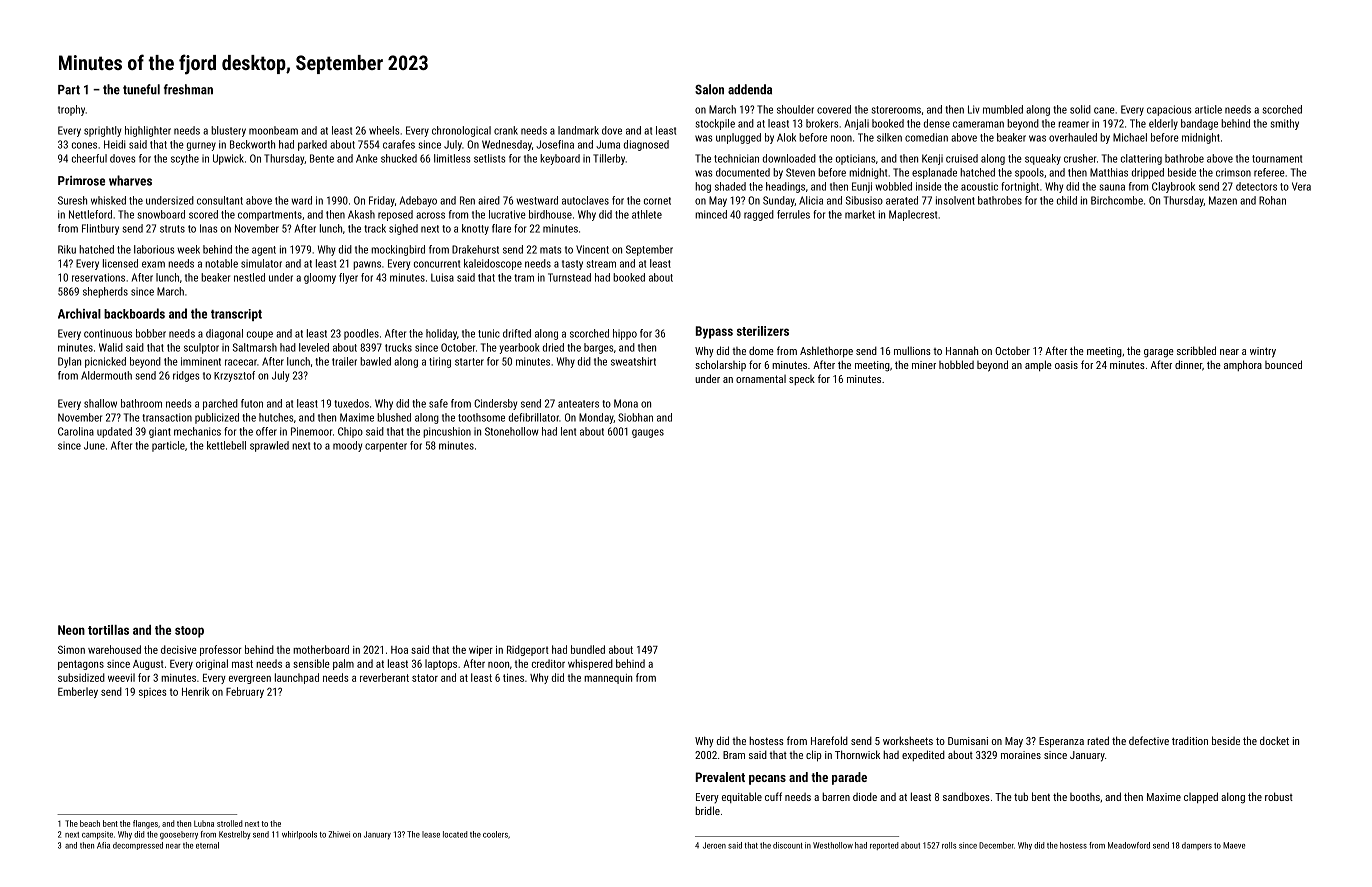 The width and height of the page is (1372, 887). What do you see at coordinates (111, 347) in the page?
I see `Walid` at bounding box center [111, 347].
